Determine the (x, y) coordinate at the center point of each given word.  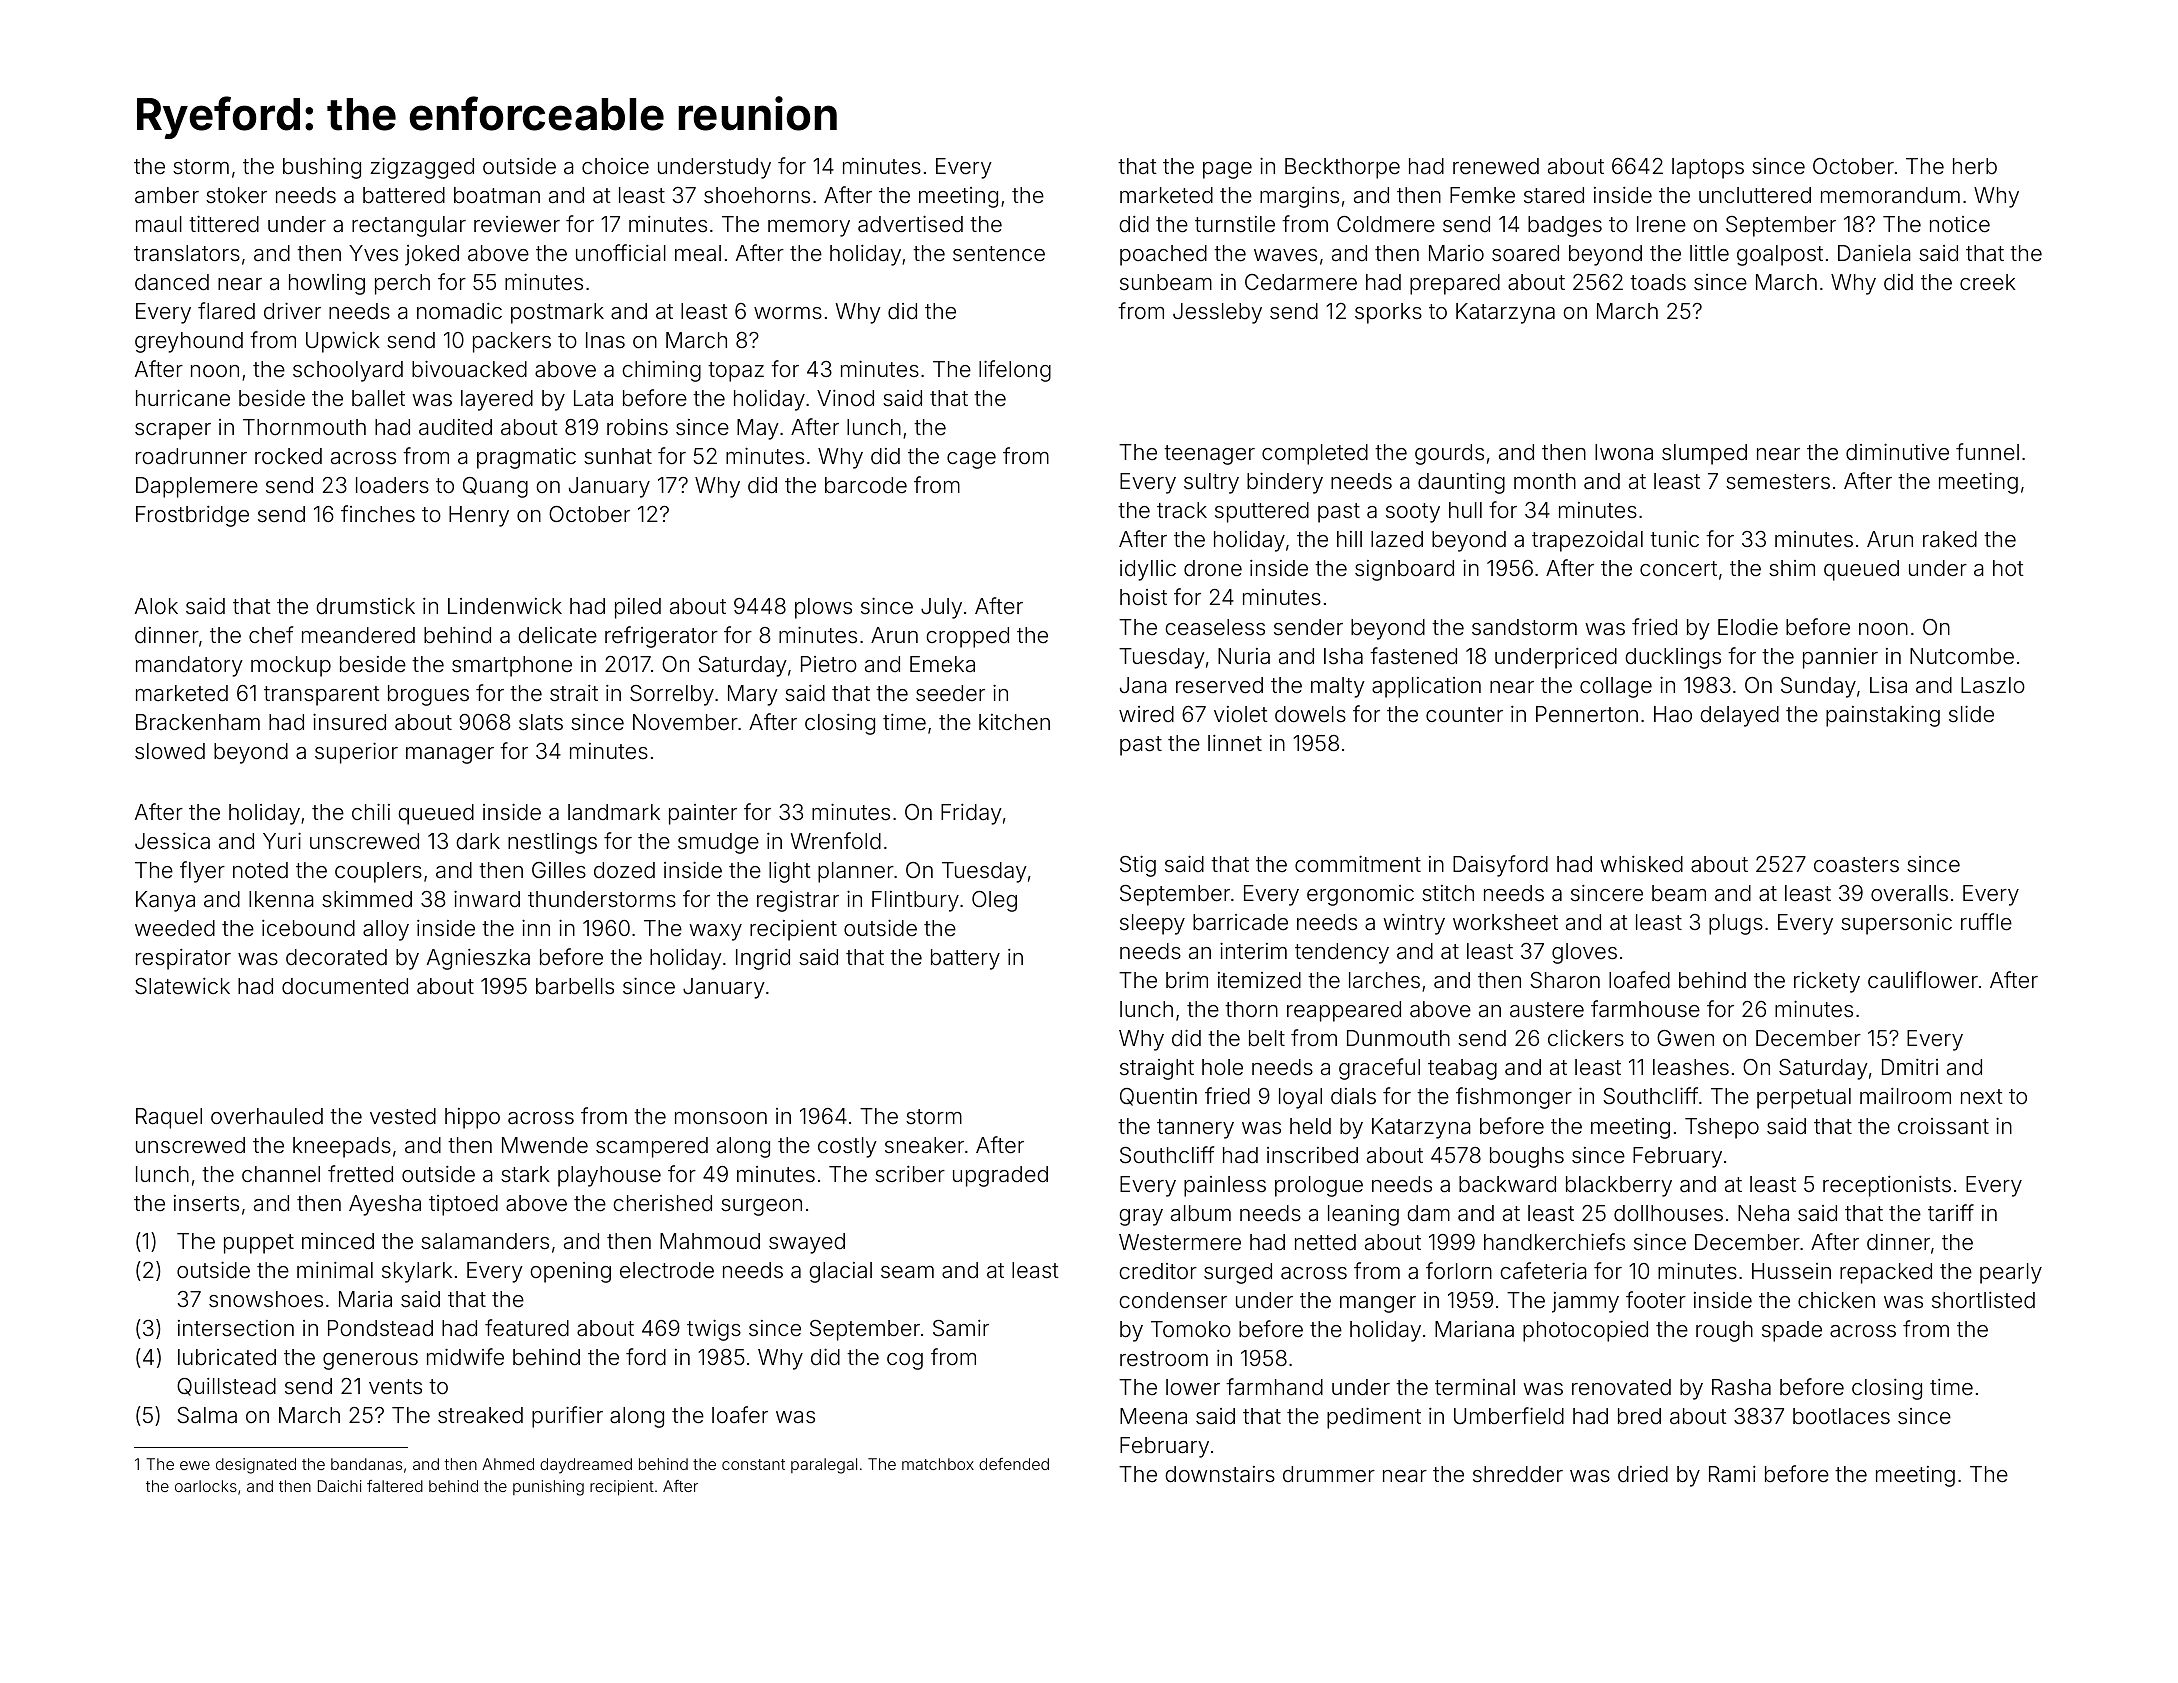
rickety (1827, 982)
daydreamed (586, 1466)
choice (615, 166)
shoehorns (757, 195)
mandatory (189, 666)
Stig (1138, 866)
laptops (1708, 168)
